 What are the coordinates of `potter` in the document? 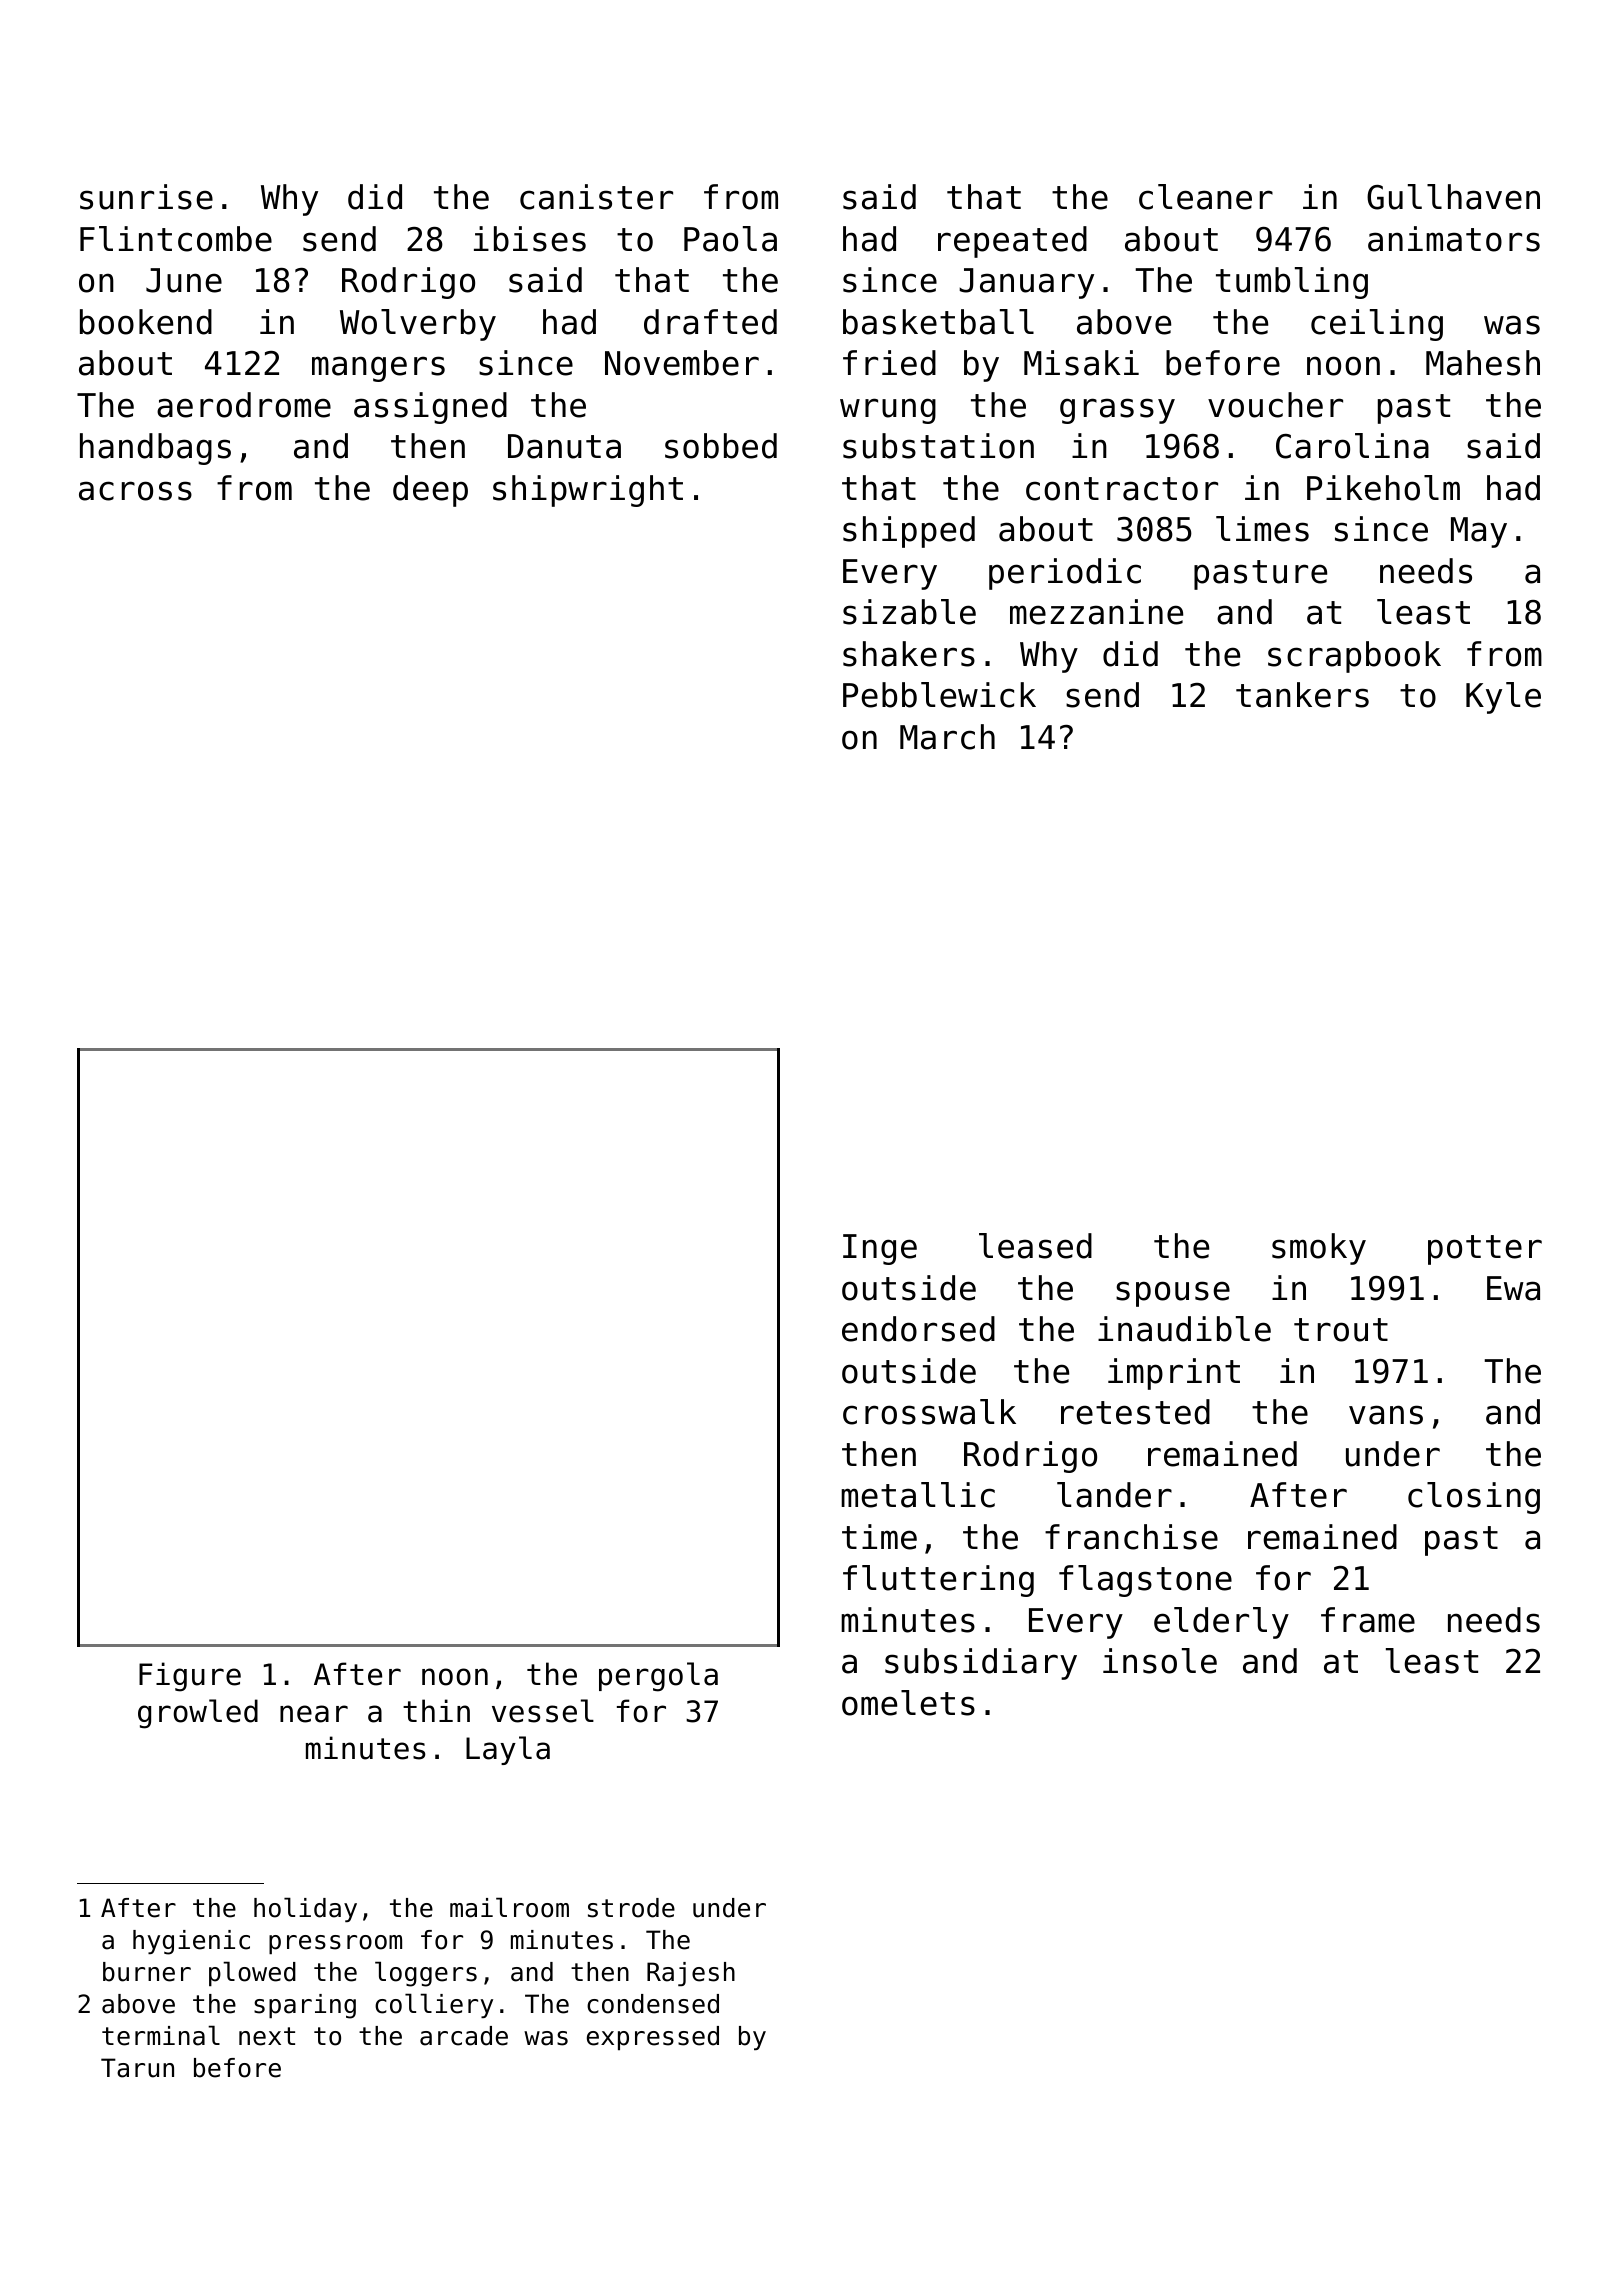 It's located at (1485, 1250).
